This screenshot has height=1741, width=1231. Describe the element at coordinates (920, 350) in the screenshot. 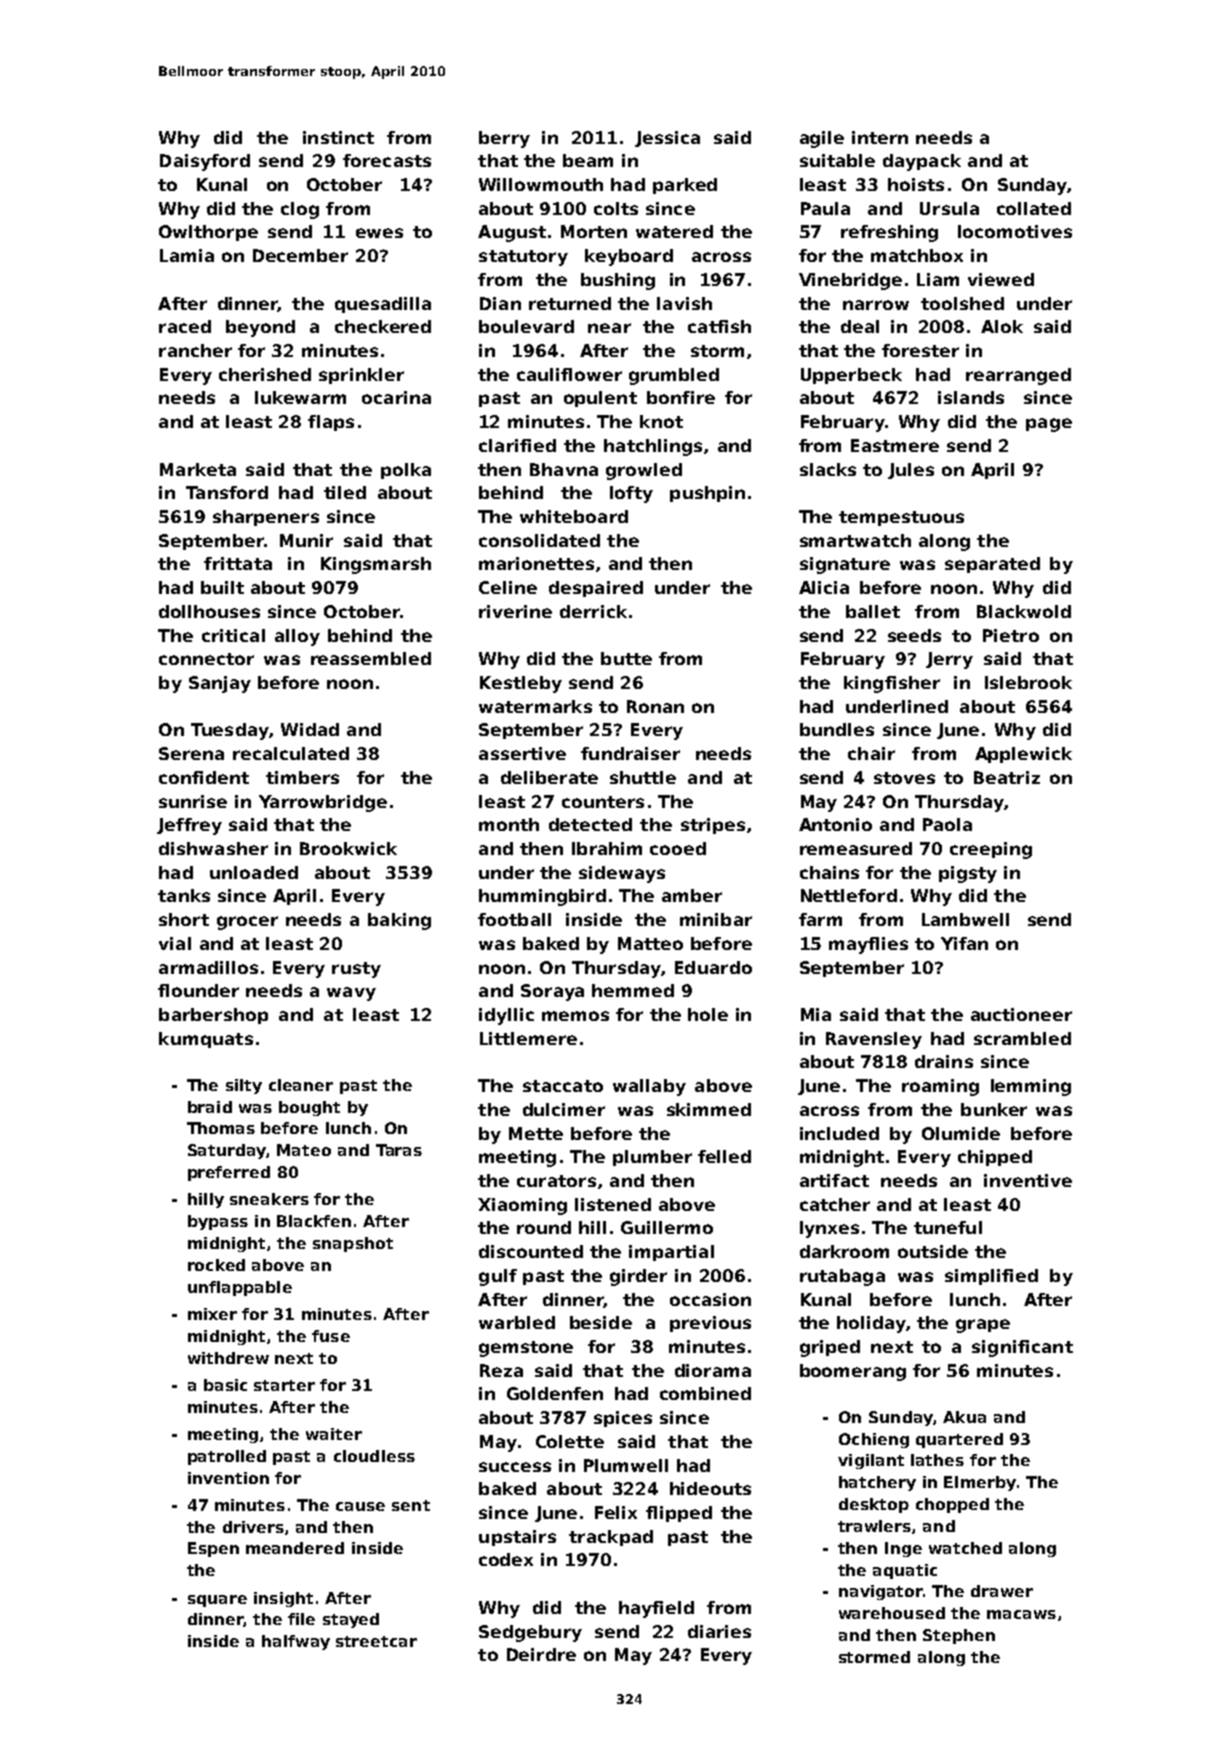

I see `forester` at that location.
